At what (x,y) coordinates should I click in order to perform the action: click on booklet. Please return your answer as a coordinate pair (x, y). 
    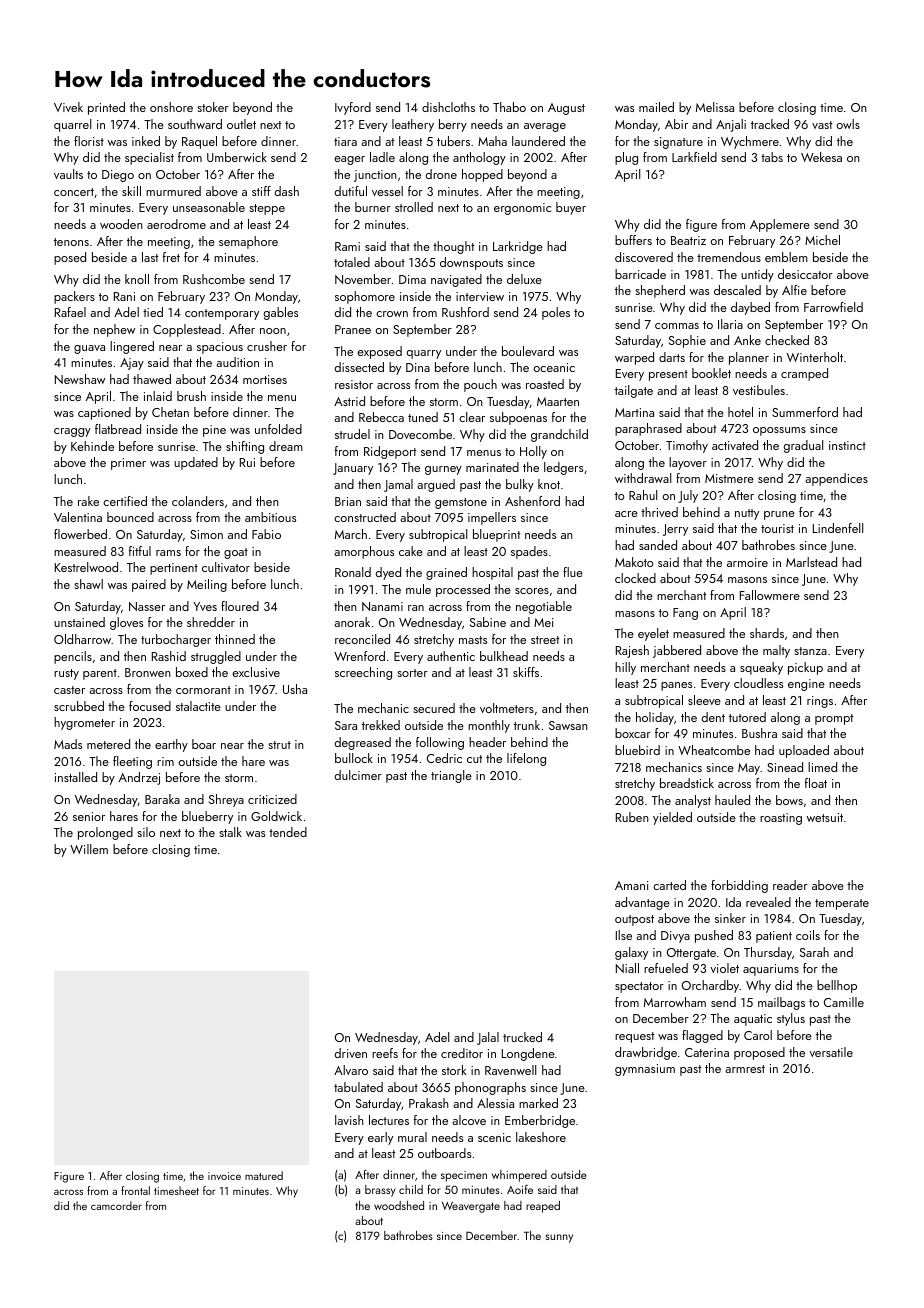
    Looking at the image, I should click on (711, 373).
